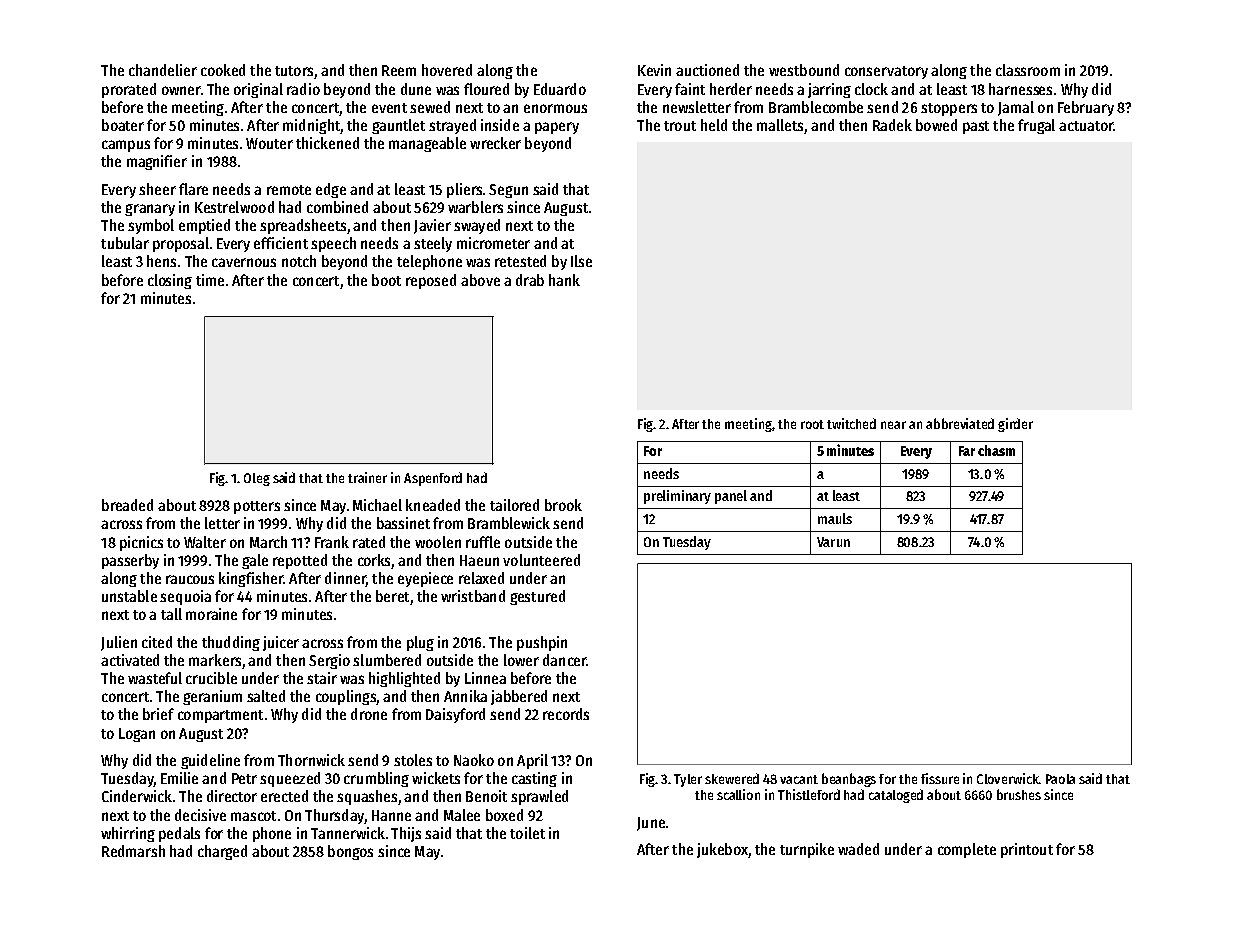 Image resolution: width=1233 pixels, height=952 pixels. I want to click on tutors, so click(294, 71).
